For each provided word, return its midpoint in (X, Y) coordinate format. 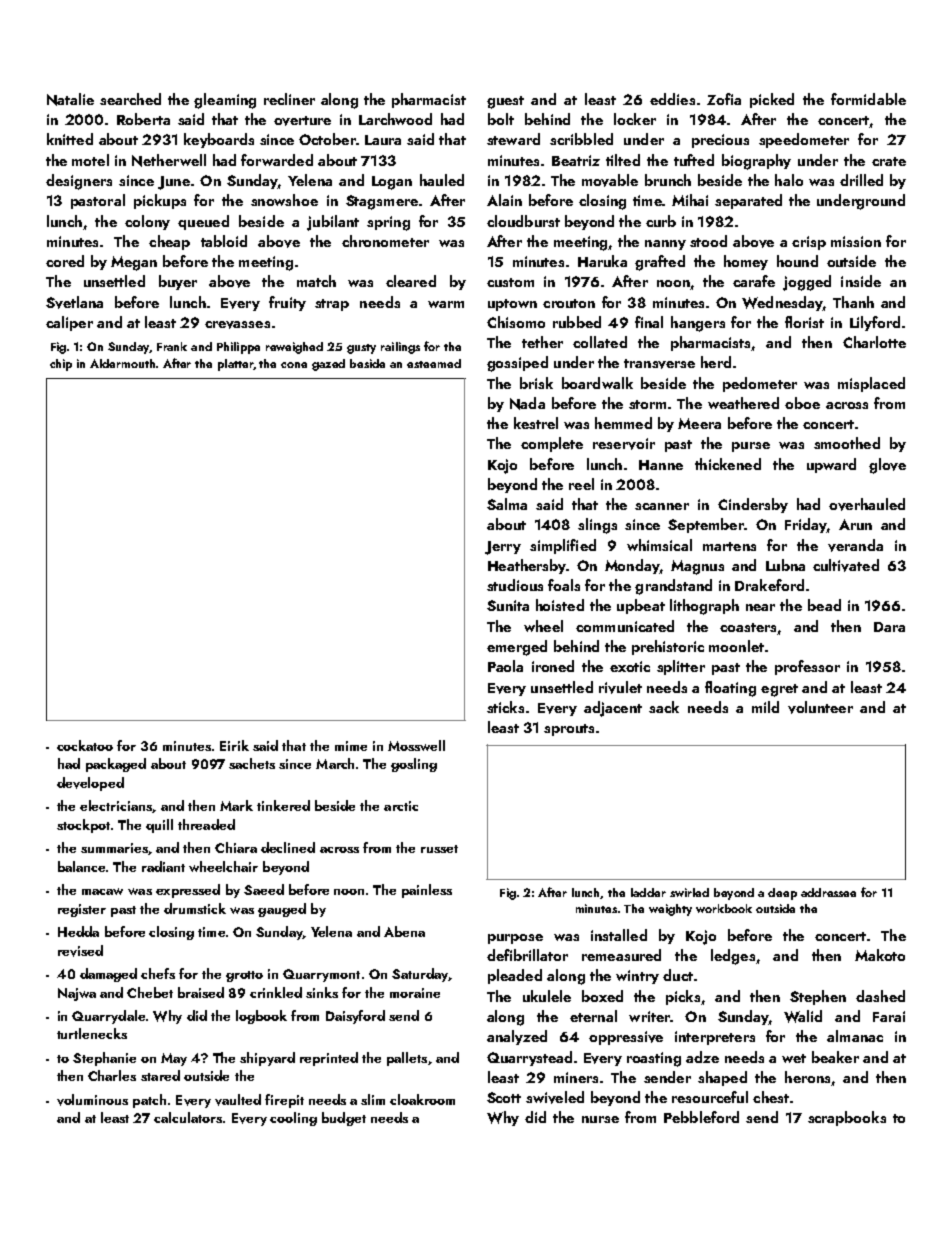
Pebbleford (701, 1117)
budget (344, 1119)
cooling (293, 1119)
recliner (289, 99)
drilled (861, 180)
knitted (70, 139)
